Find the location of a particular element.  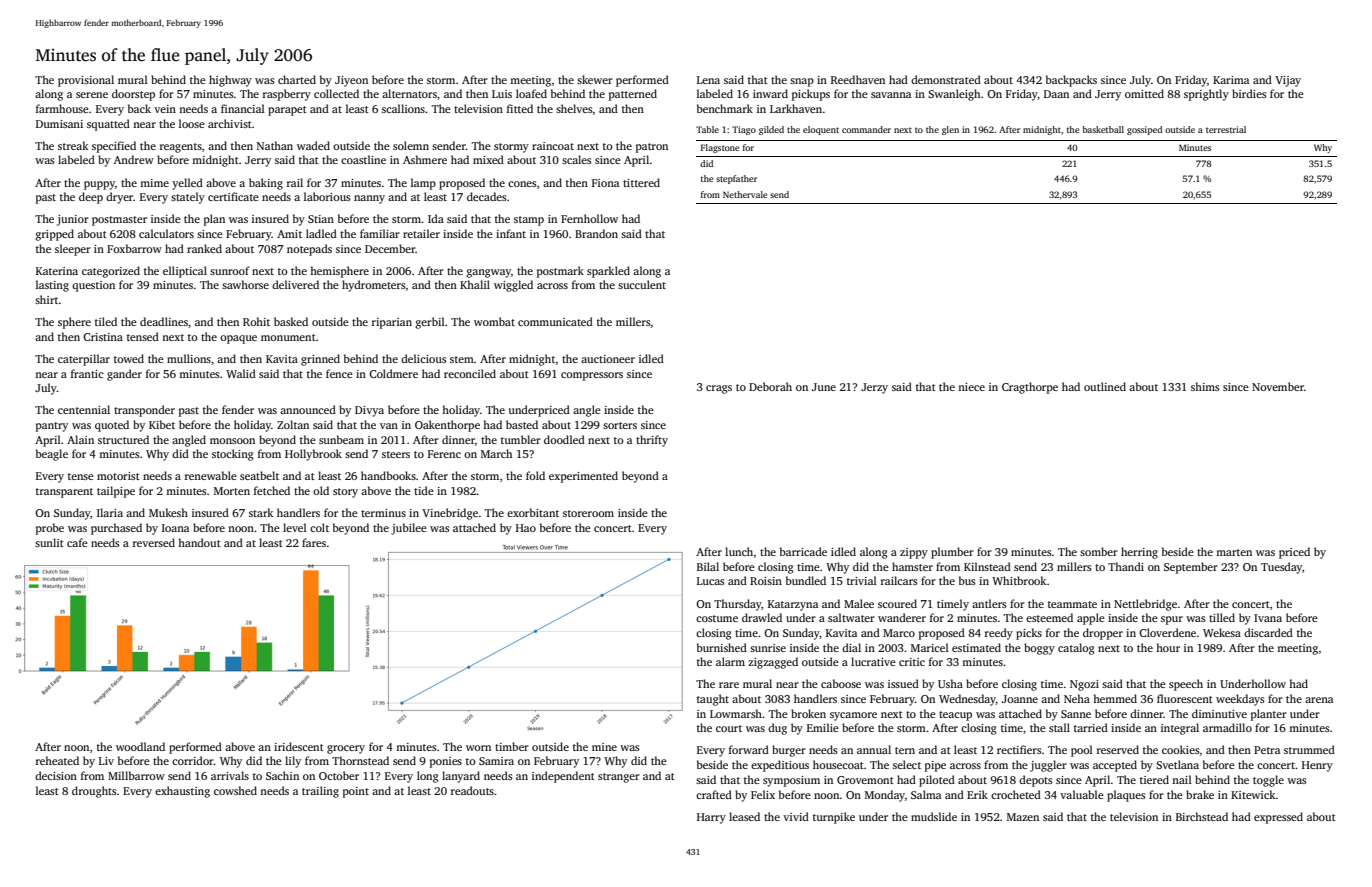

reconciled is located at coordinates (470, 373).
